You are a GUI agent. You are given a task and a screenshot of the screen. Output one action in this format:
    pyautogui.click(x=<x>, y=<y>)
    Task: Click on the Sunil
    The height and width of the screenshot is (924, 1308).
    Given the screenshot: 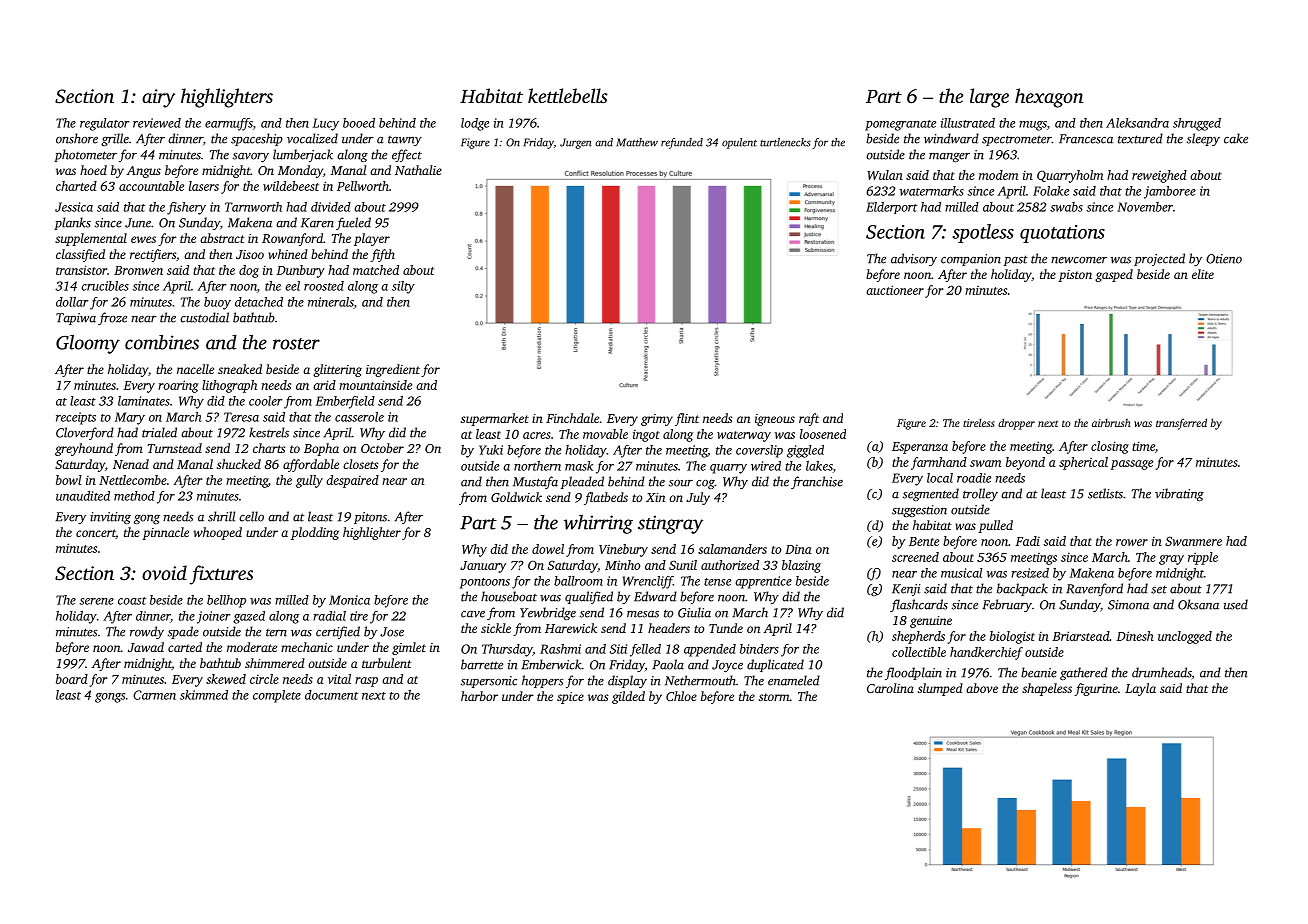 What is the action you would take?
    pyautogui.click(x=683, y=565)
